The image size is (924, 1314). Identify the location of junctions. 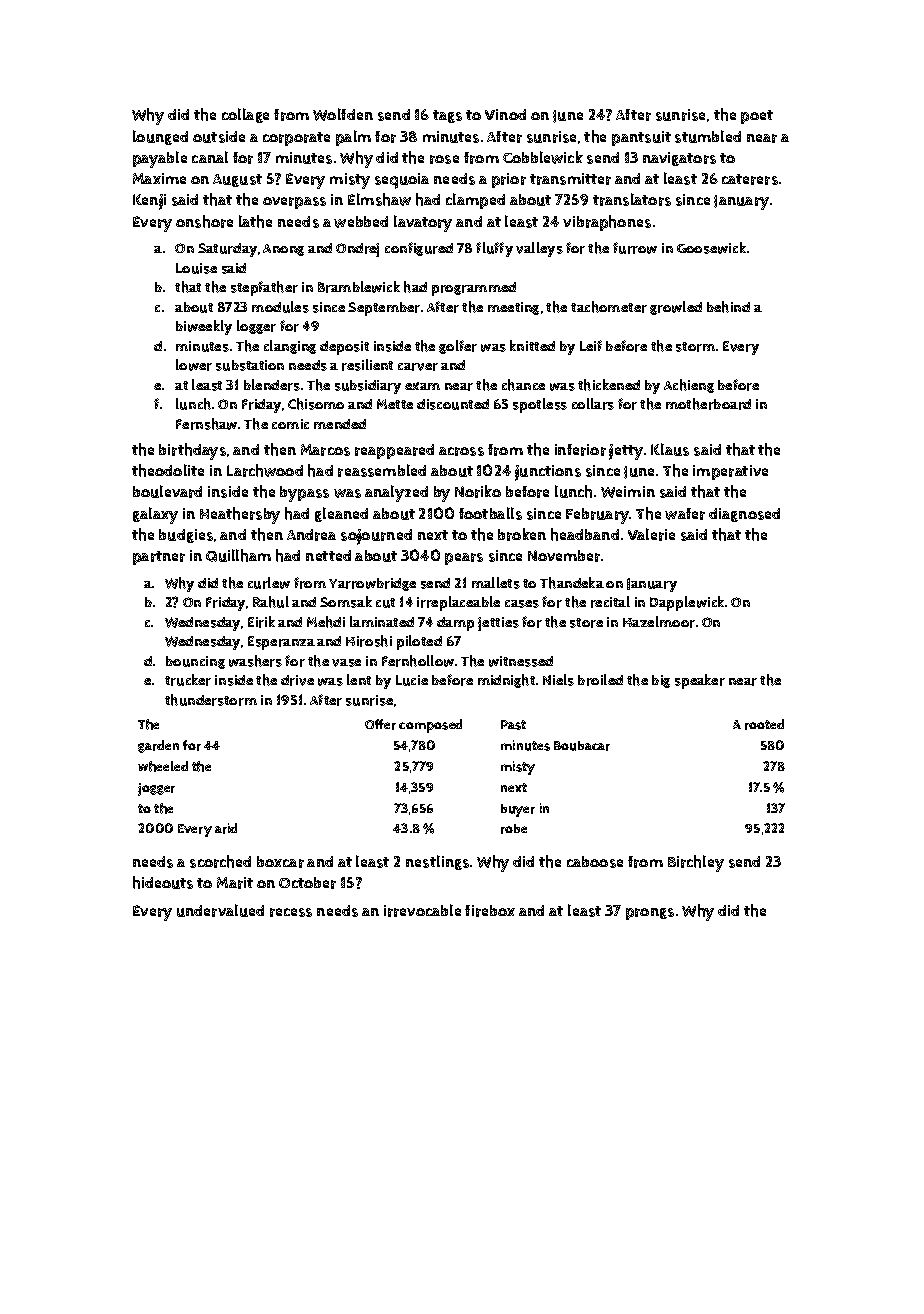
(548, 473).
